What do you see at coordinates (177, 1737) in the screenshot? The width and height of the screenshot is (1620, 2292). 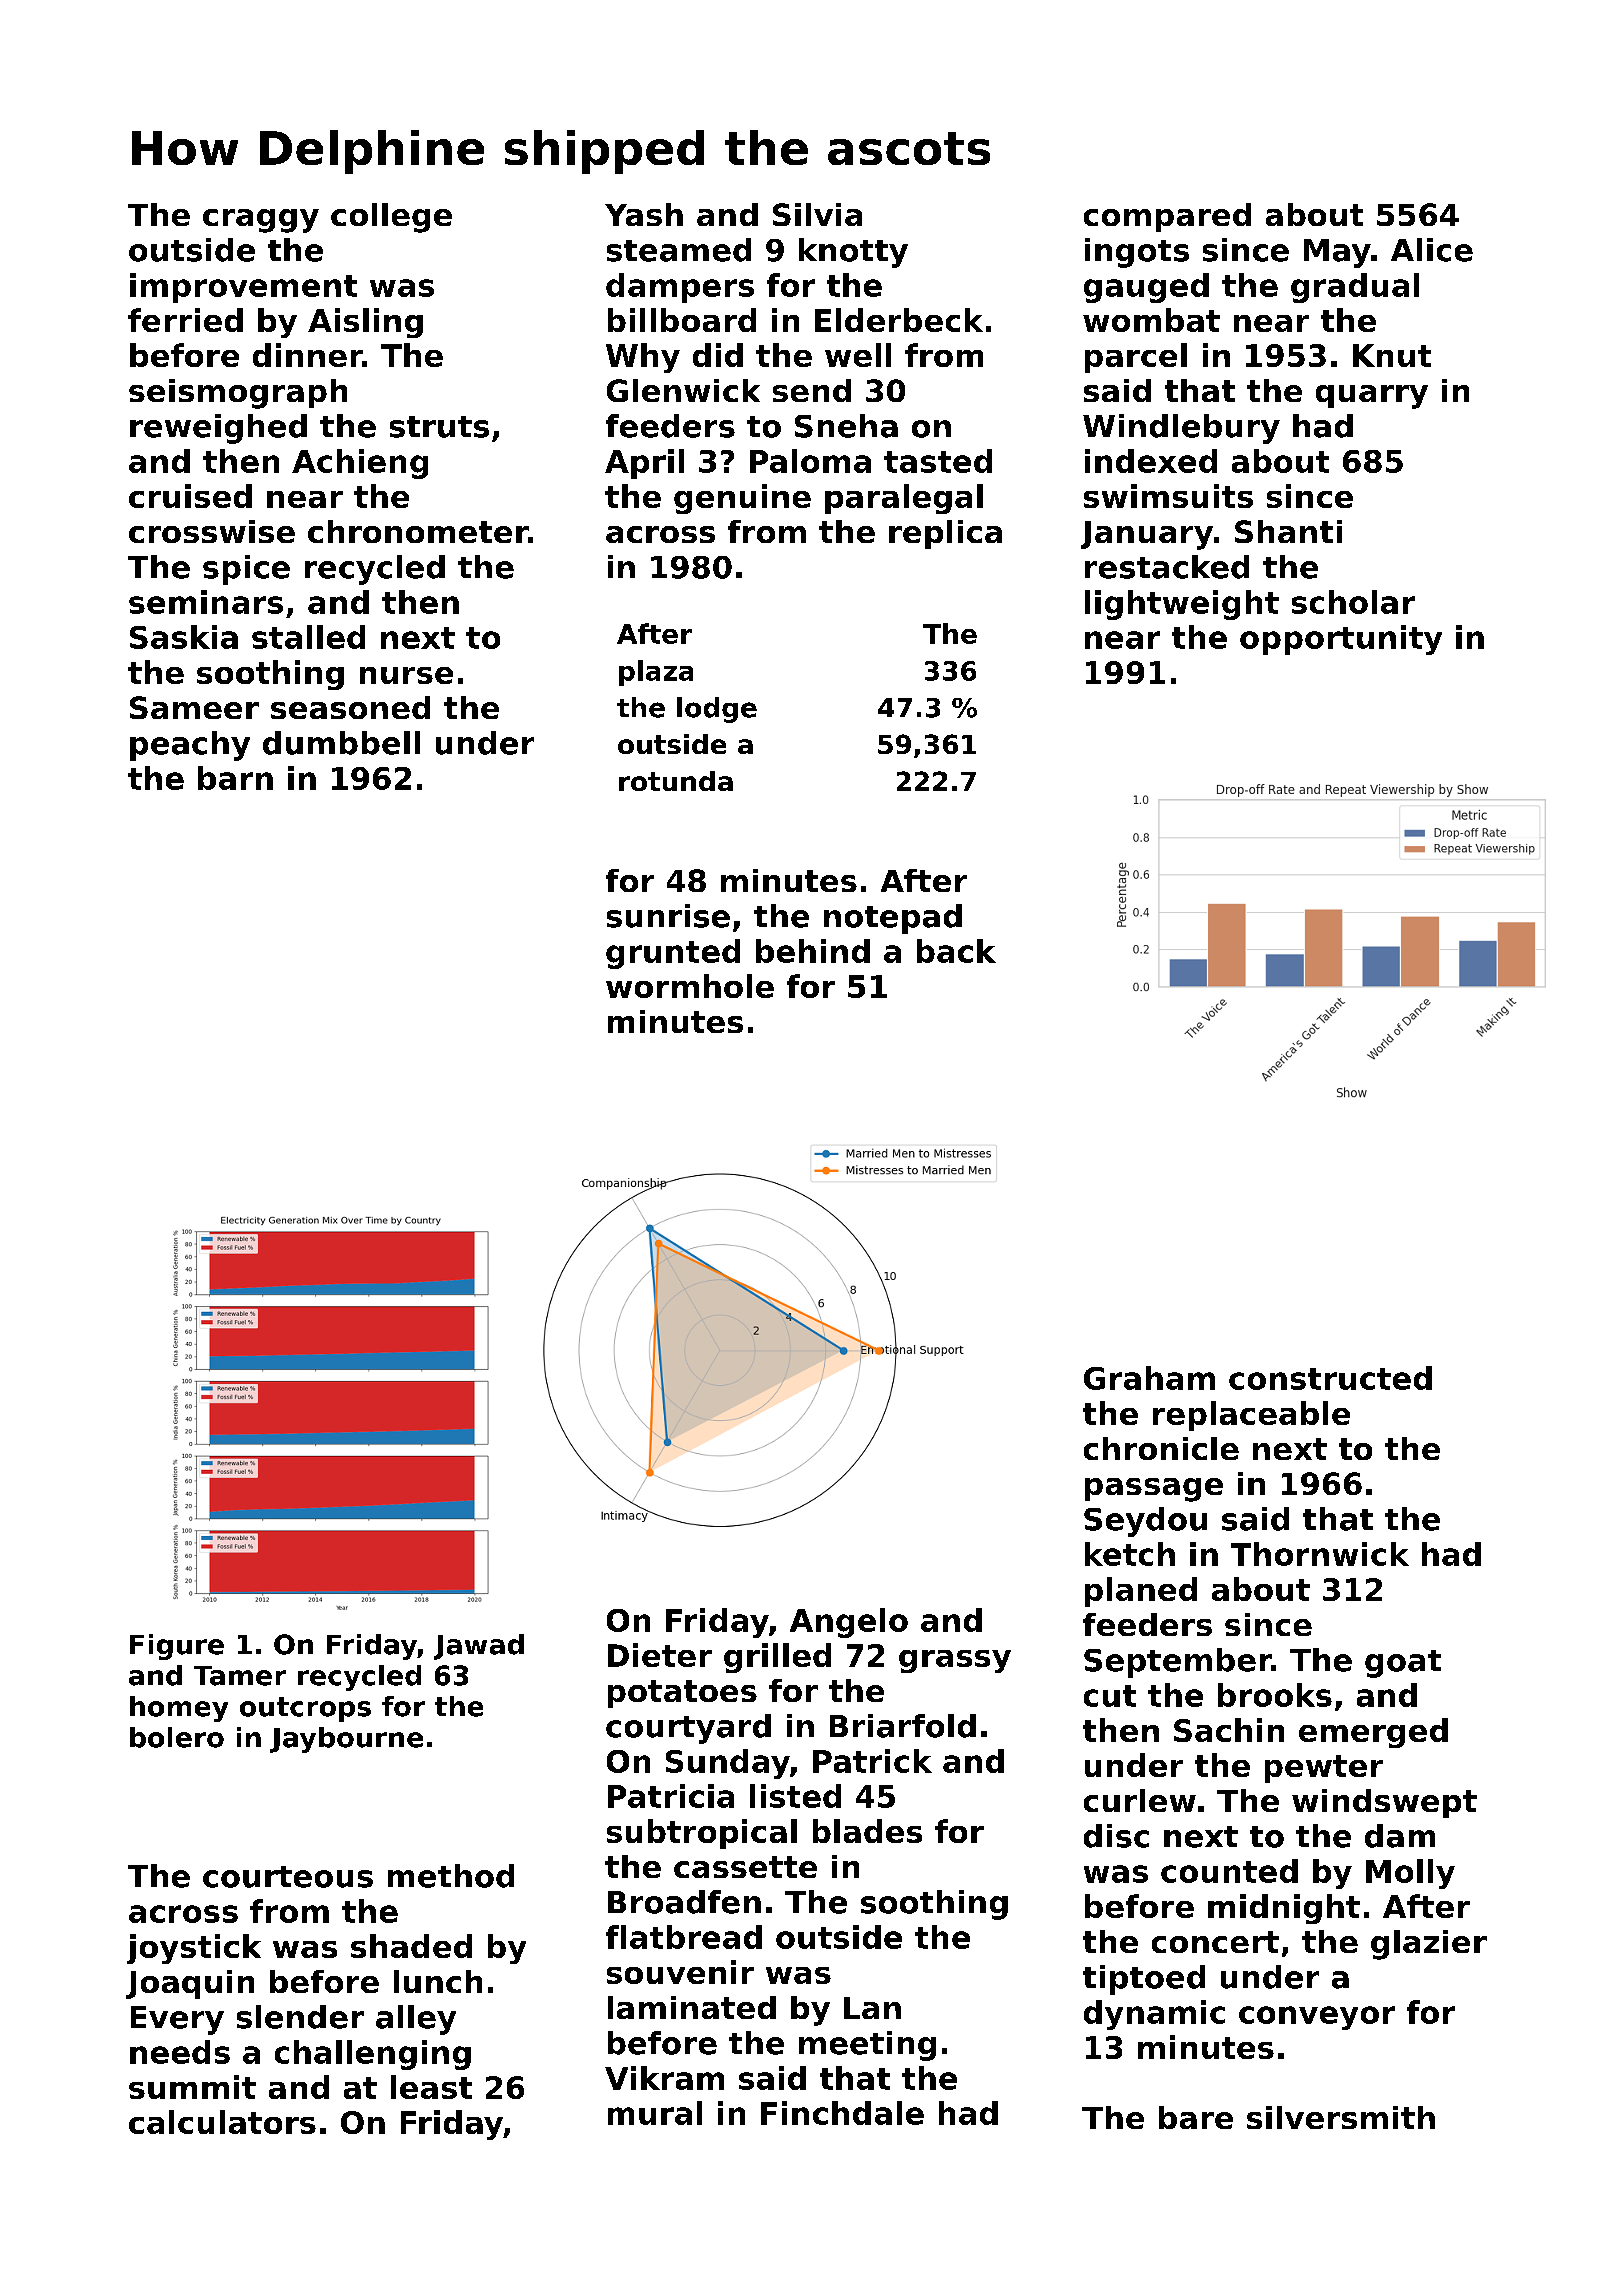 I see `bolero` at bounding box center [177, 1737].
